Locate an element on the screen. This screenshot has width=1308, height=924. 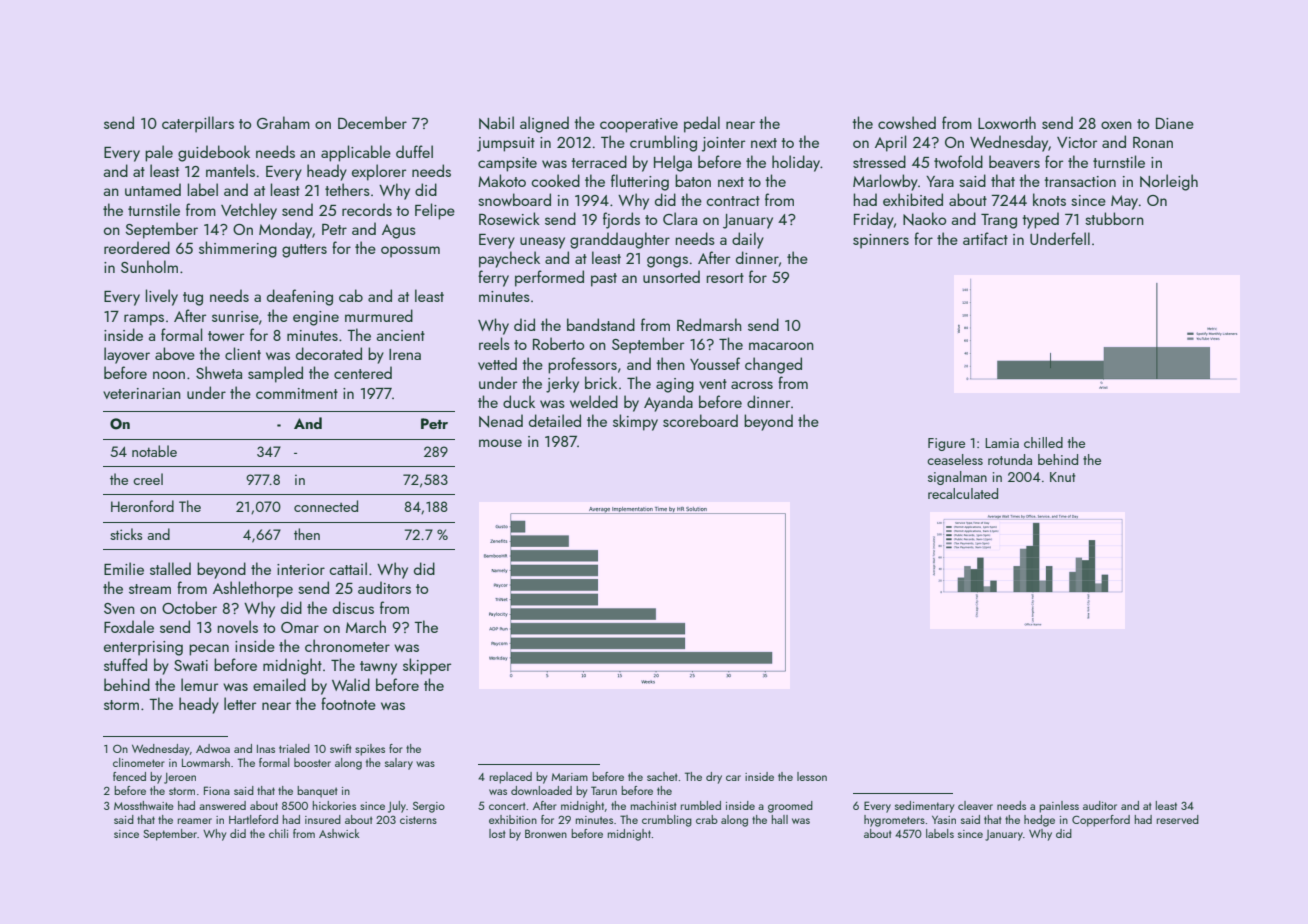
clinometer is located at coordinates (139, 762).
